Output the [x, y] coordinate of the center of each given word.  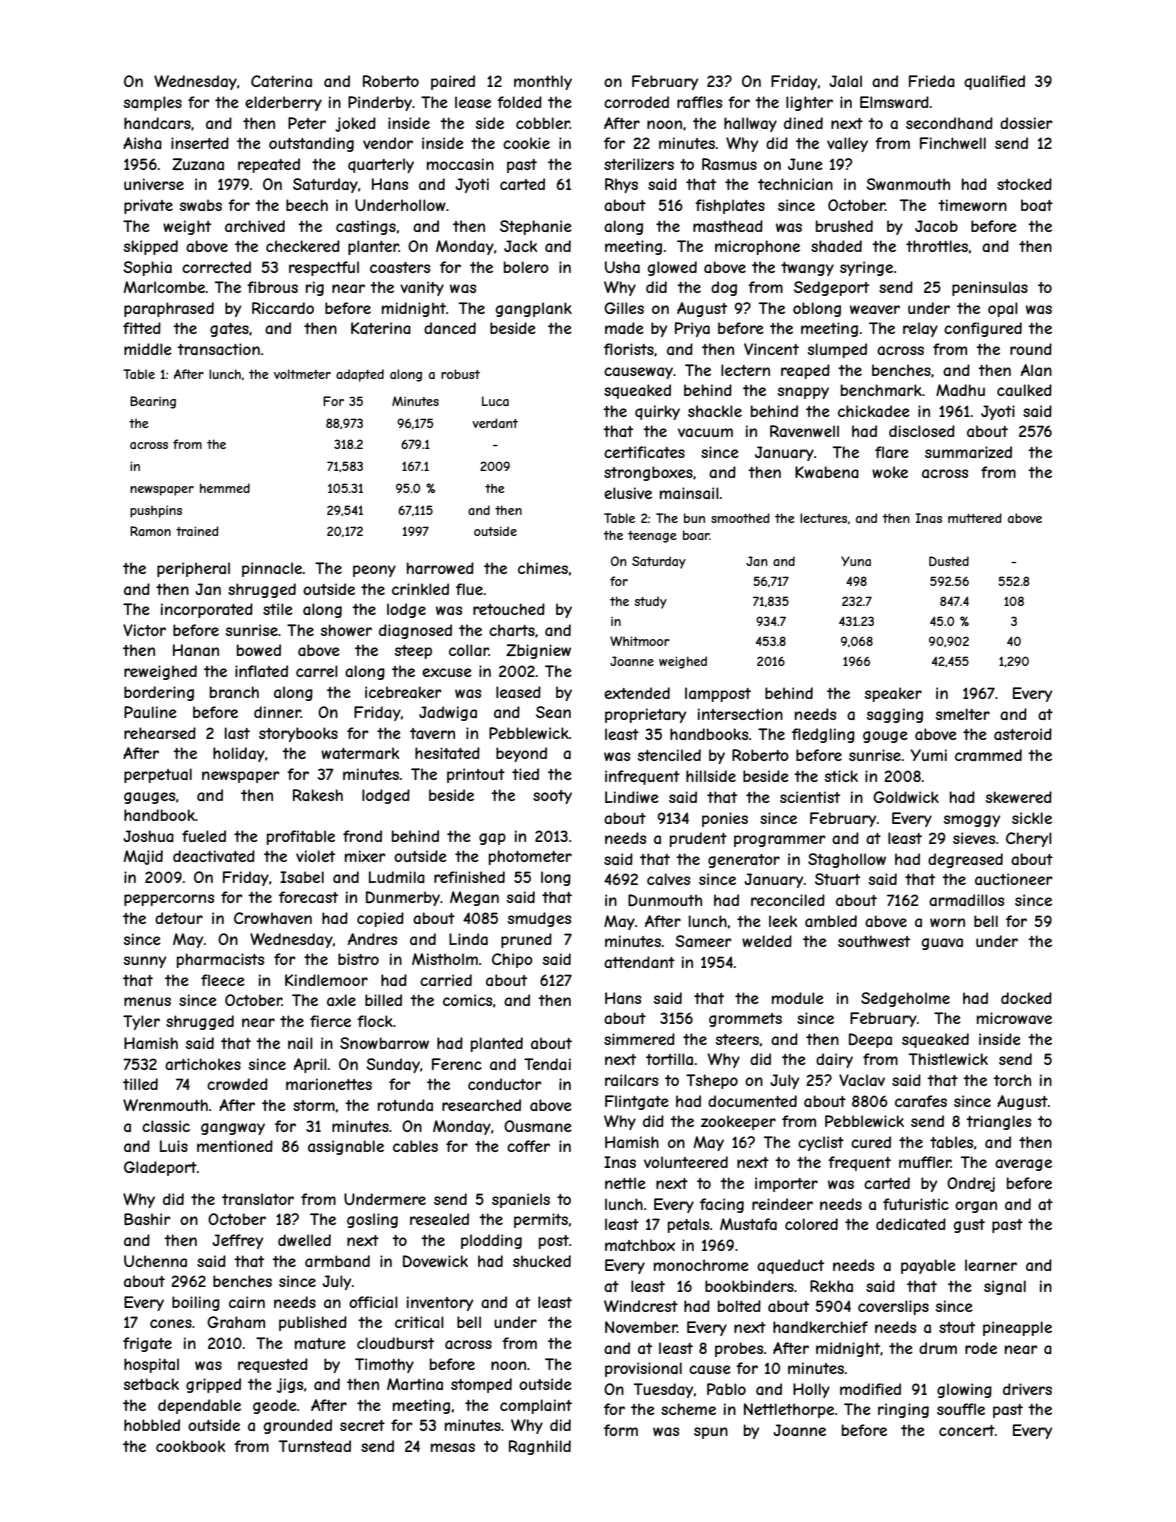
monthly [543, 82]
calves [668, 879]
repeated [269, 165]
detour [179, 918]
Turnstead [315, 1446]
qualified [994, 82]
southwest [874, 941]
